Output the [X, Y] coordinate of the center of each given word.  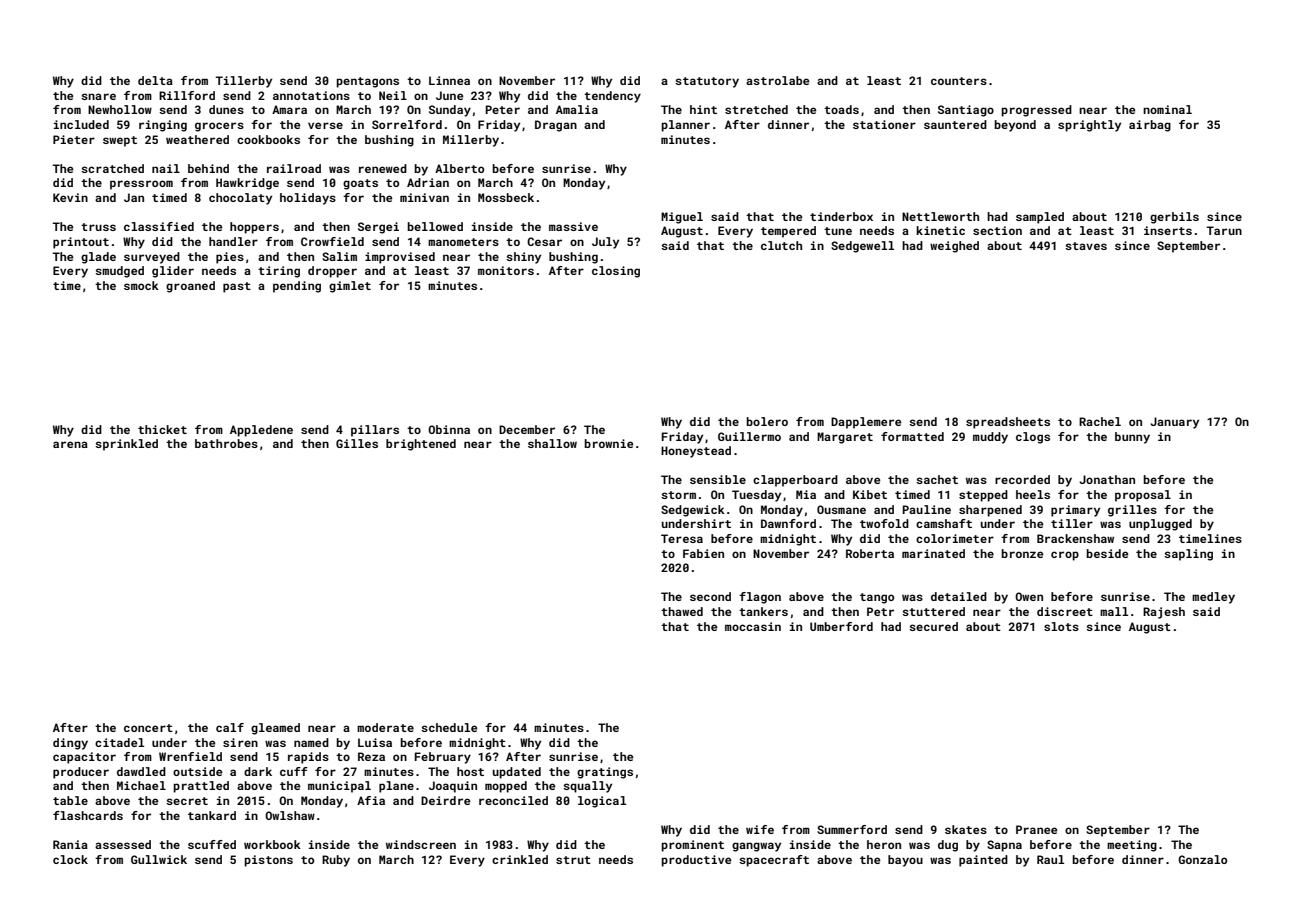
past [237, 287]
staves [1086, 246]
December [527, 429]
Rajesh [1164, 613]
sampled [1040, 218]
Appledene [261, 431]
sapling [1188, 555]
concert [148, 728]
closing [616, 272]
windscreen [421, 844]
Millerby [471, 141]
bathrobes [226, 443]
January [1174, 423]
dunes [226, 109]
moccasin [753, 626]
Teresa [682, 538]
